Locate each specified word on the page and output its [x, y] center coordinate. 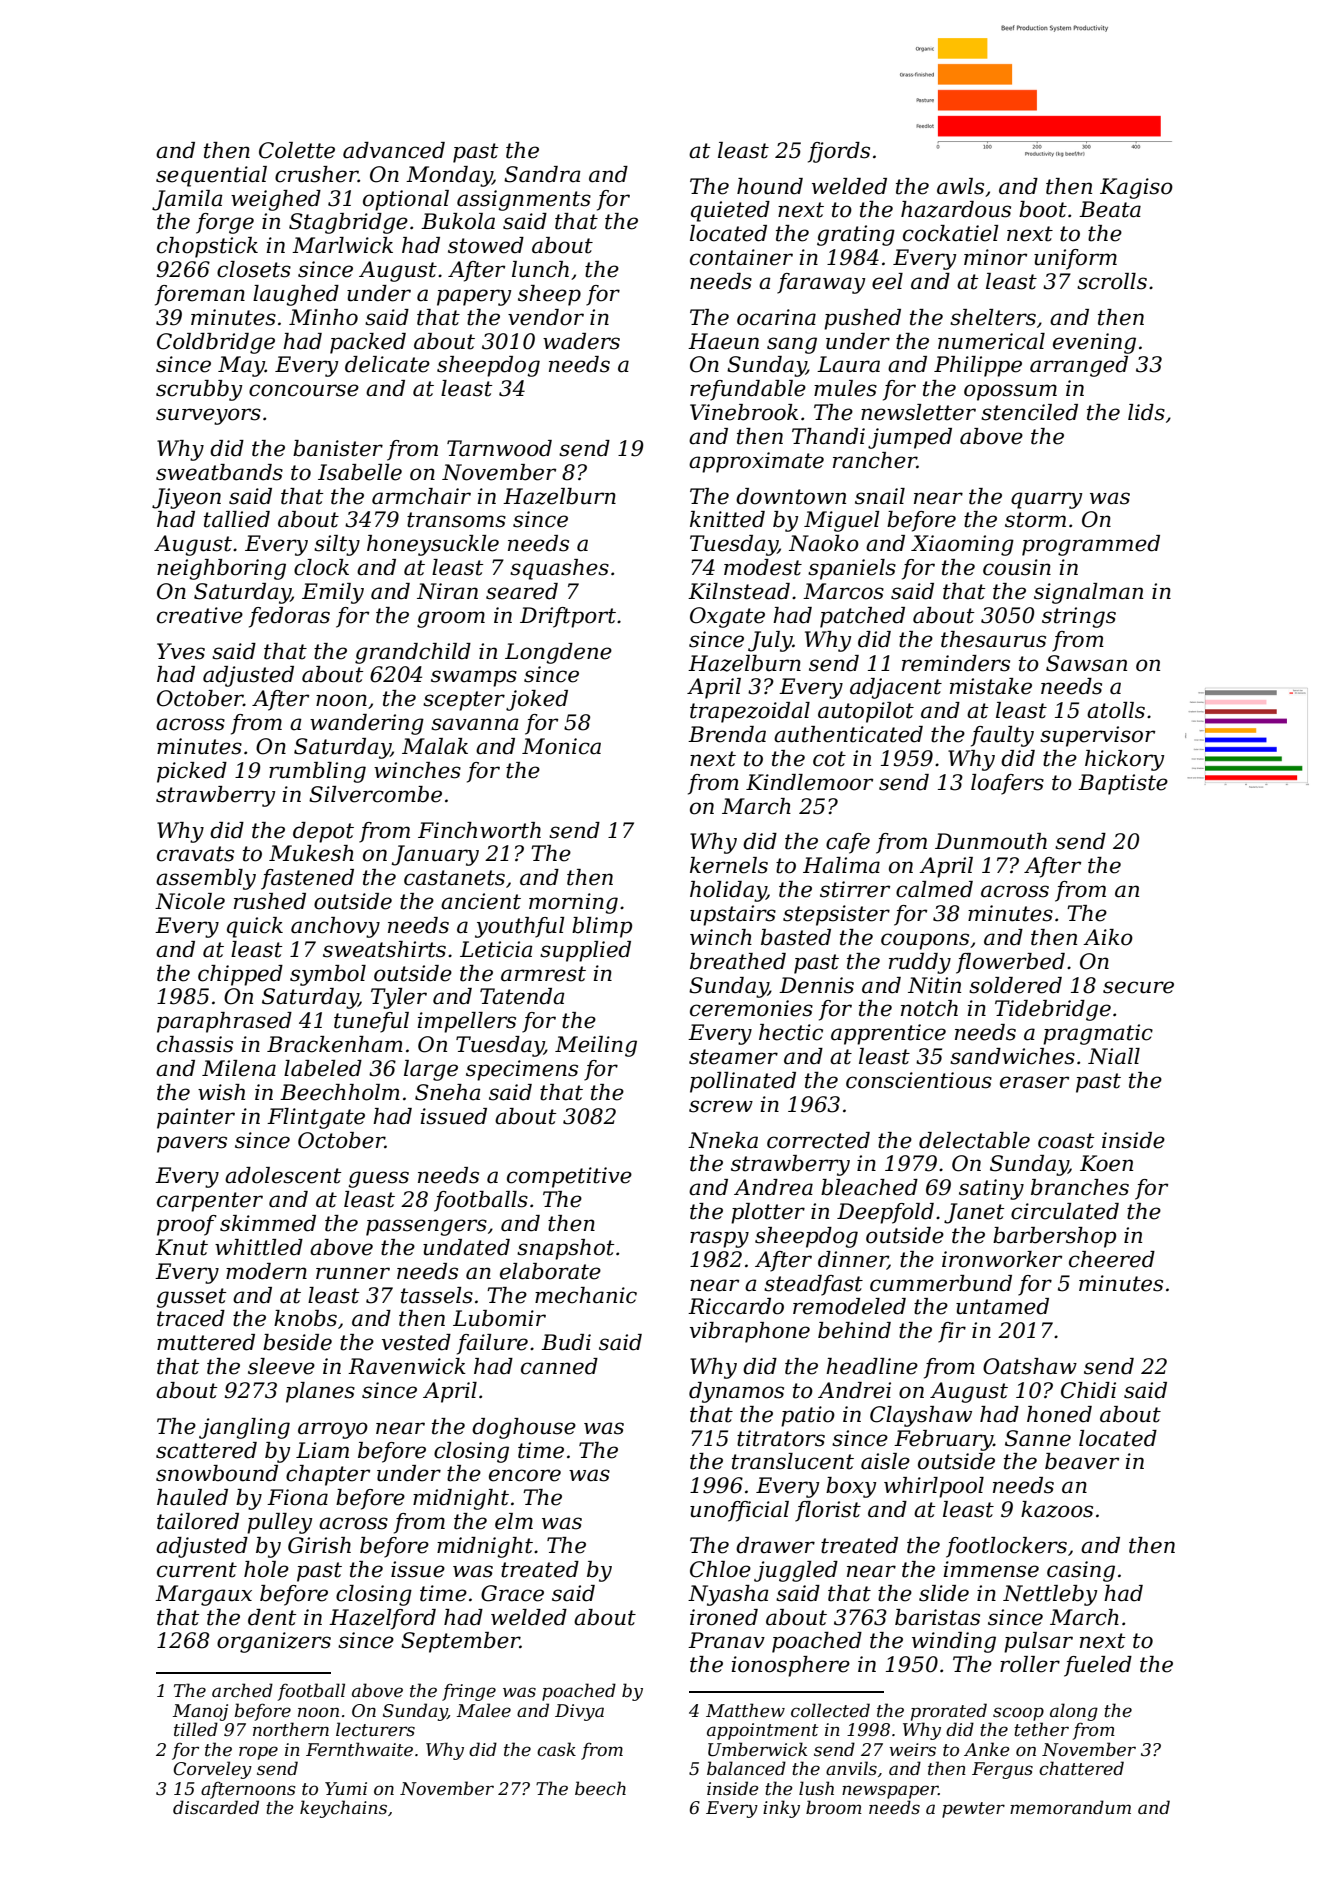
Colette [297, 150]
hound [770, 186]
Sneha [448, 1092]
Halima [841, 865]
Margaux [203, 1595]
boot [1043, 209]
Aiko [1108, 937]
